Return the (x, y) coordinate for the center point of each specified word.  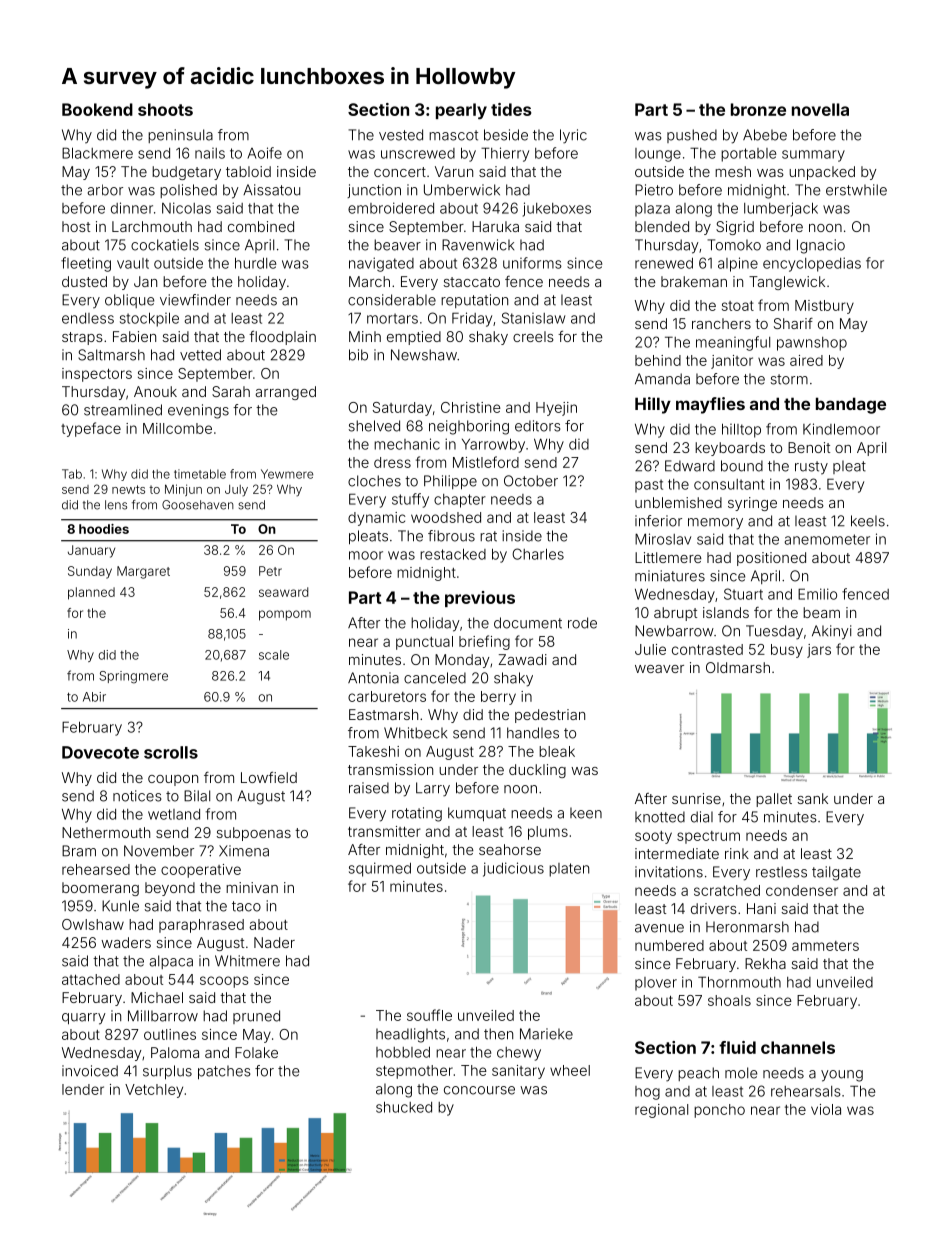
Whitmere (247, 961)
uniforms (532, 263)
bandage (851, 405)
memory (715, 524)
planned (91, 593)
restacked (453, 554)
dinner (132, 208)
